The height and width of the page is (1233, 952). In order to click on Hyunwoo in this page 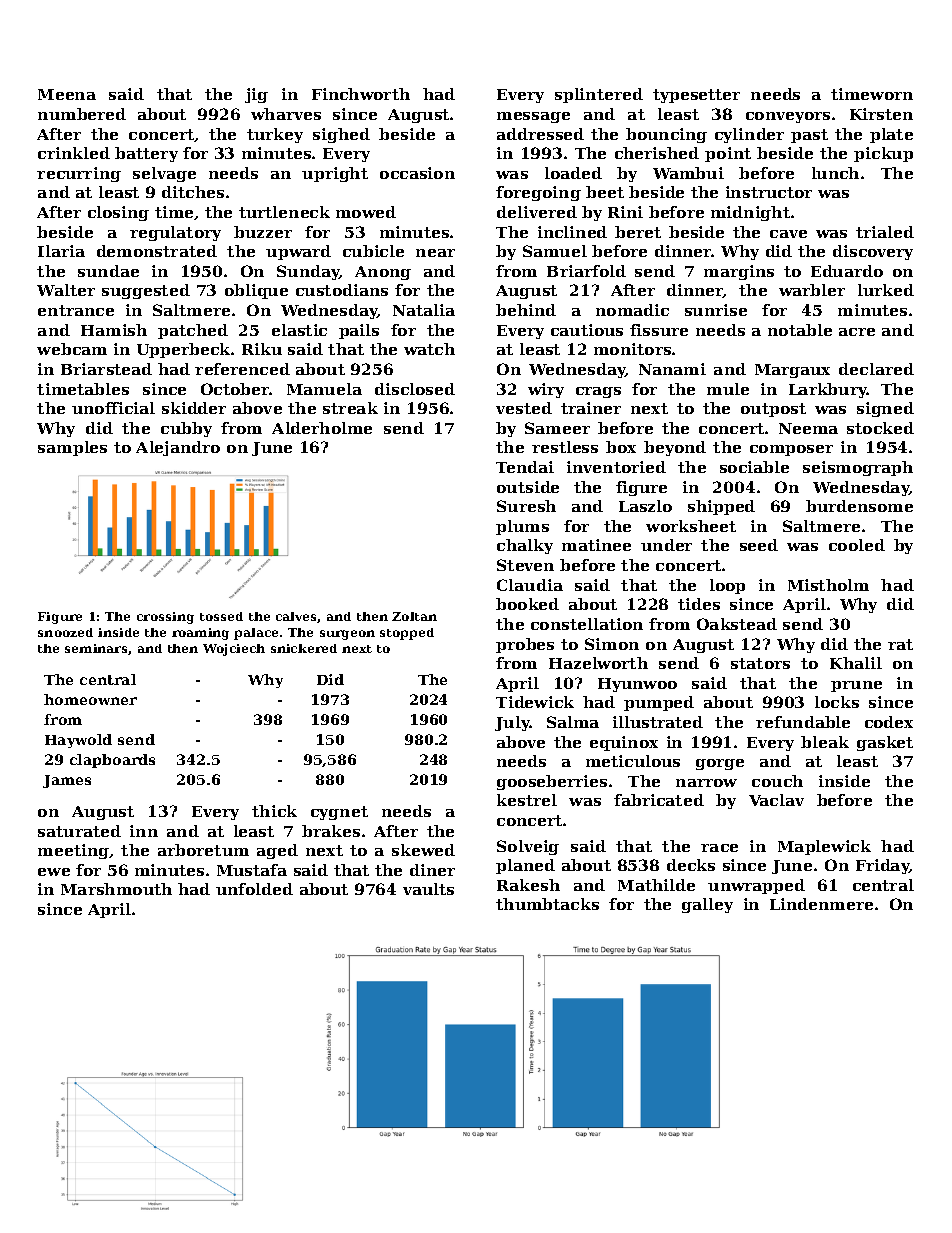, I will do `click(637, 685)`.
